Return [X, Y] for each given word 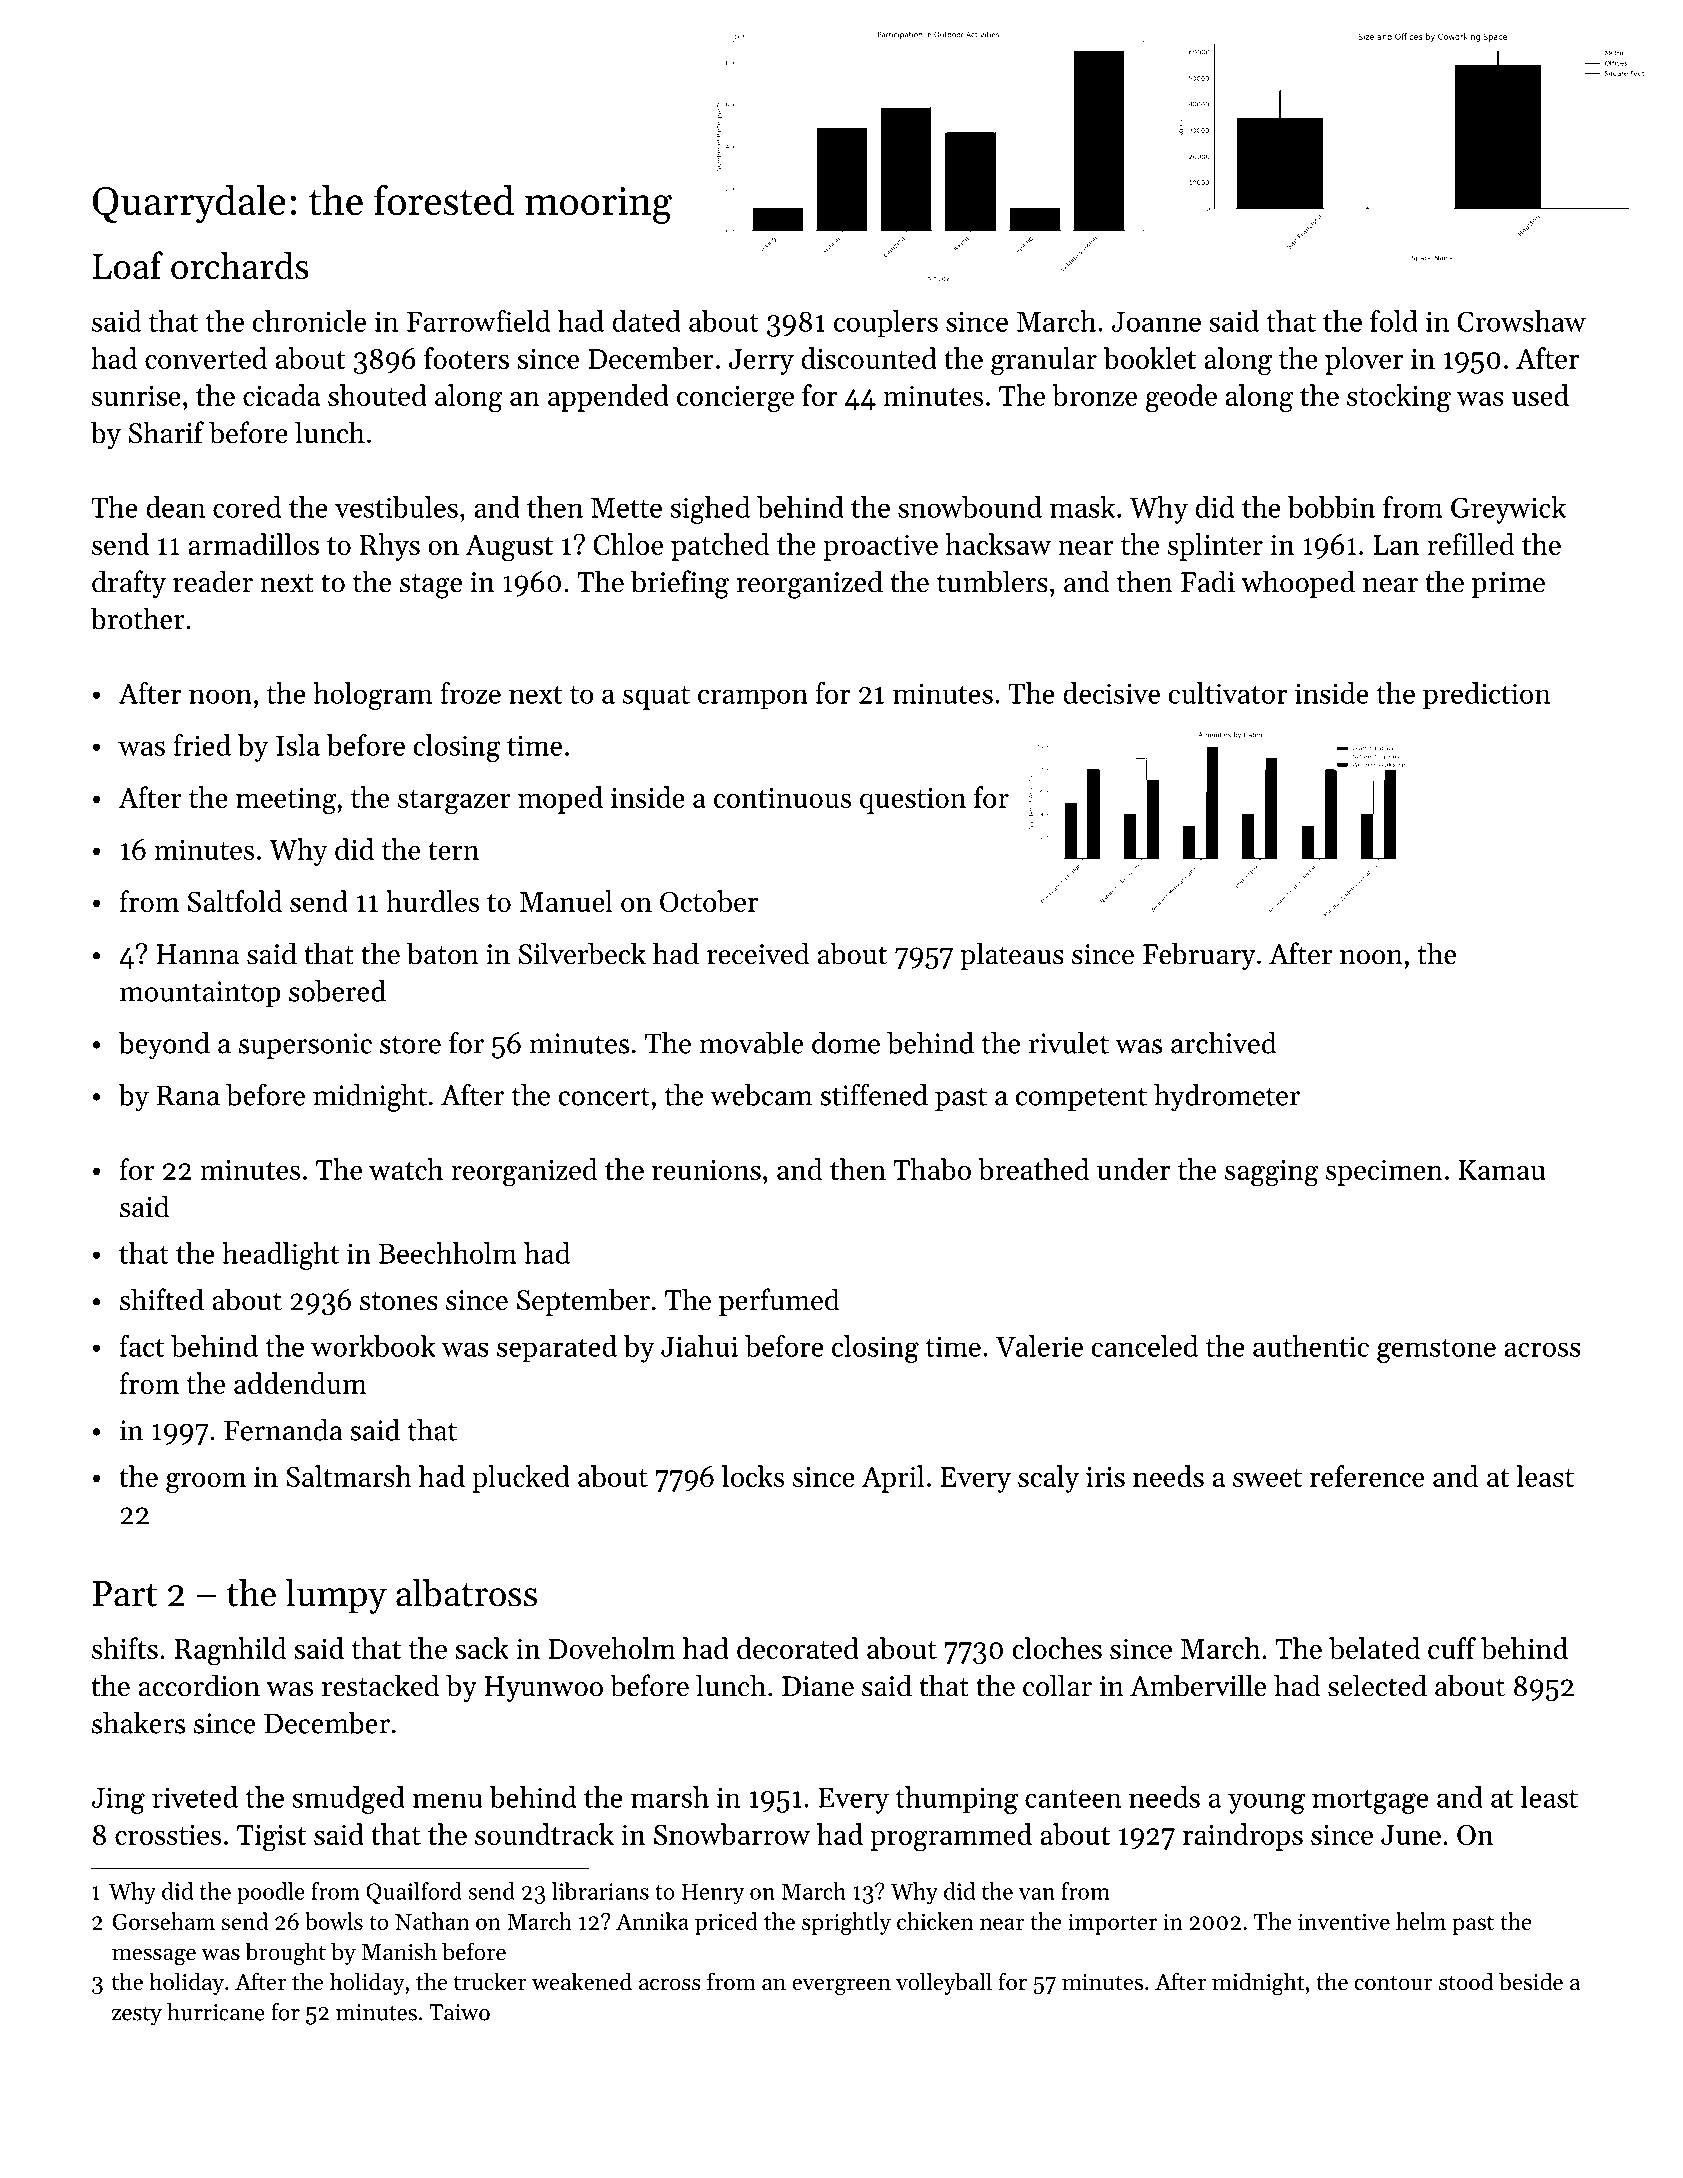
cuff [1452, 1648]
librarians [600, 1891]
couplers [886, 323]
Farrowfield [478, 321]
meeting [286, 801]
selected [1377, 1685]
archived [1224, 1043]
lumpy [336, 1596]
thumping [956, 1800]
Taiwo [459, 2012]
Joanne [1156, 322]
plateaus [1012, 956]
